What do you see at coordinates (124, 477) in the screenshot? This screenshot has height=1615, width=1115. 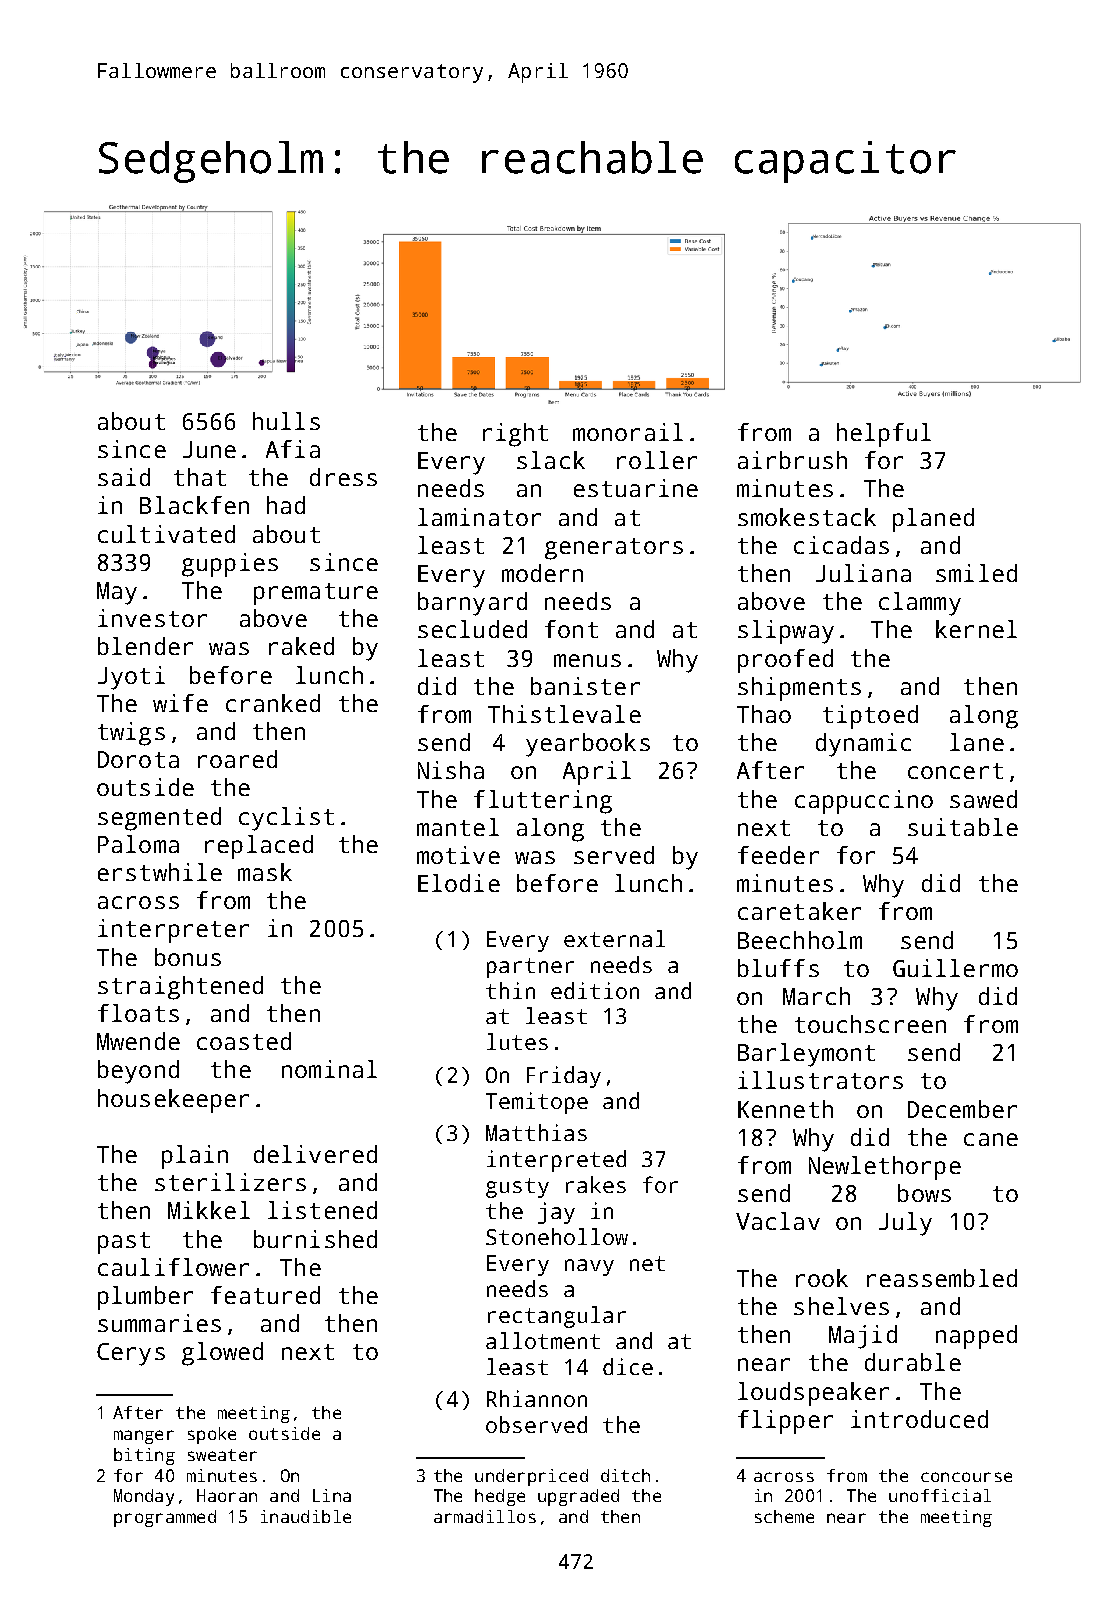 I see `said` at bounding box center [124, 477].
